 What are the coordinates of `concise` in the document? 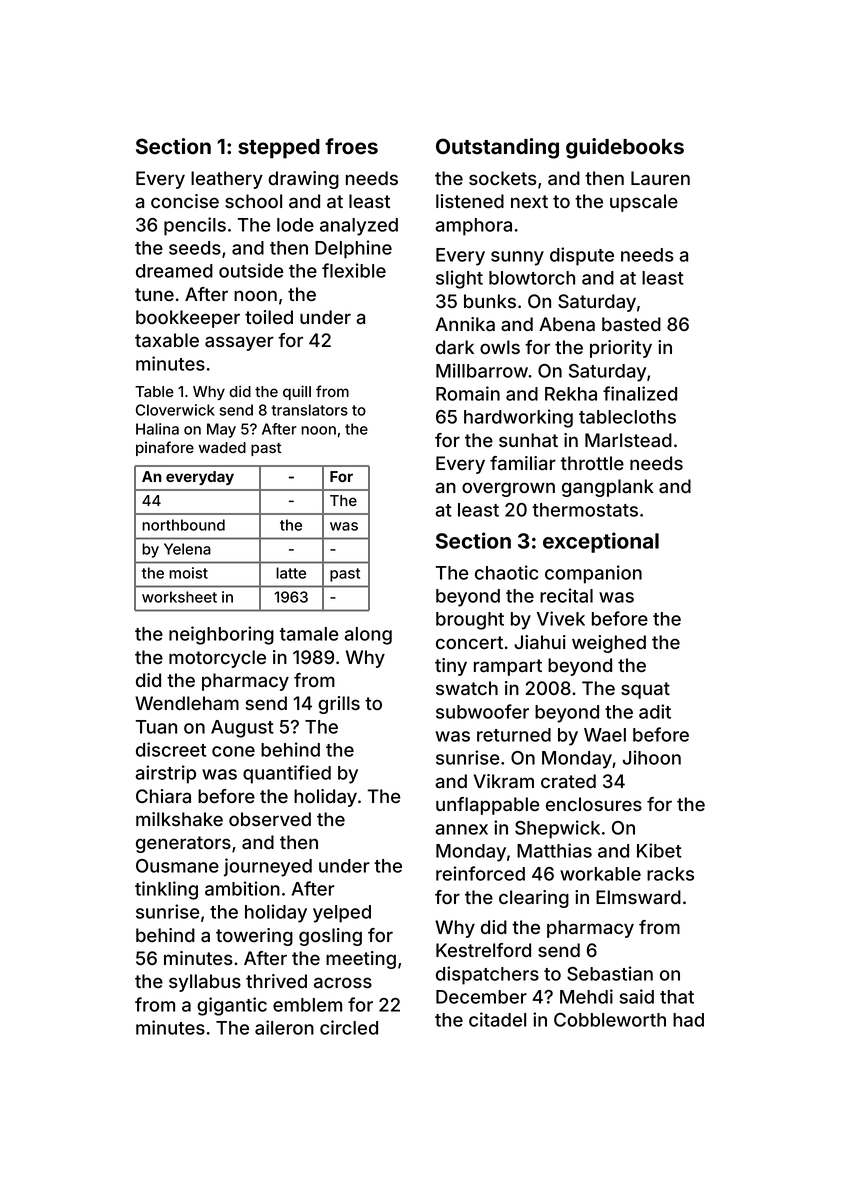 It's located at (185, 201).
